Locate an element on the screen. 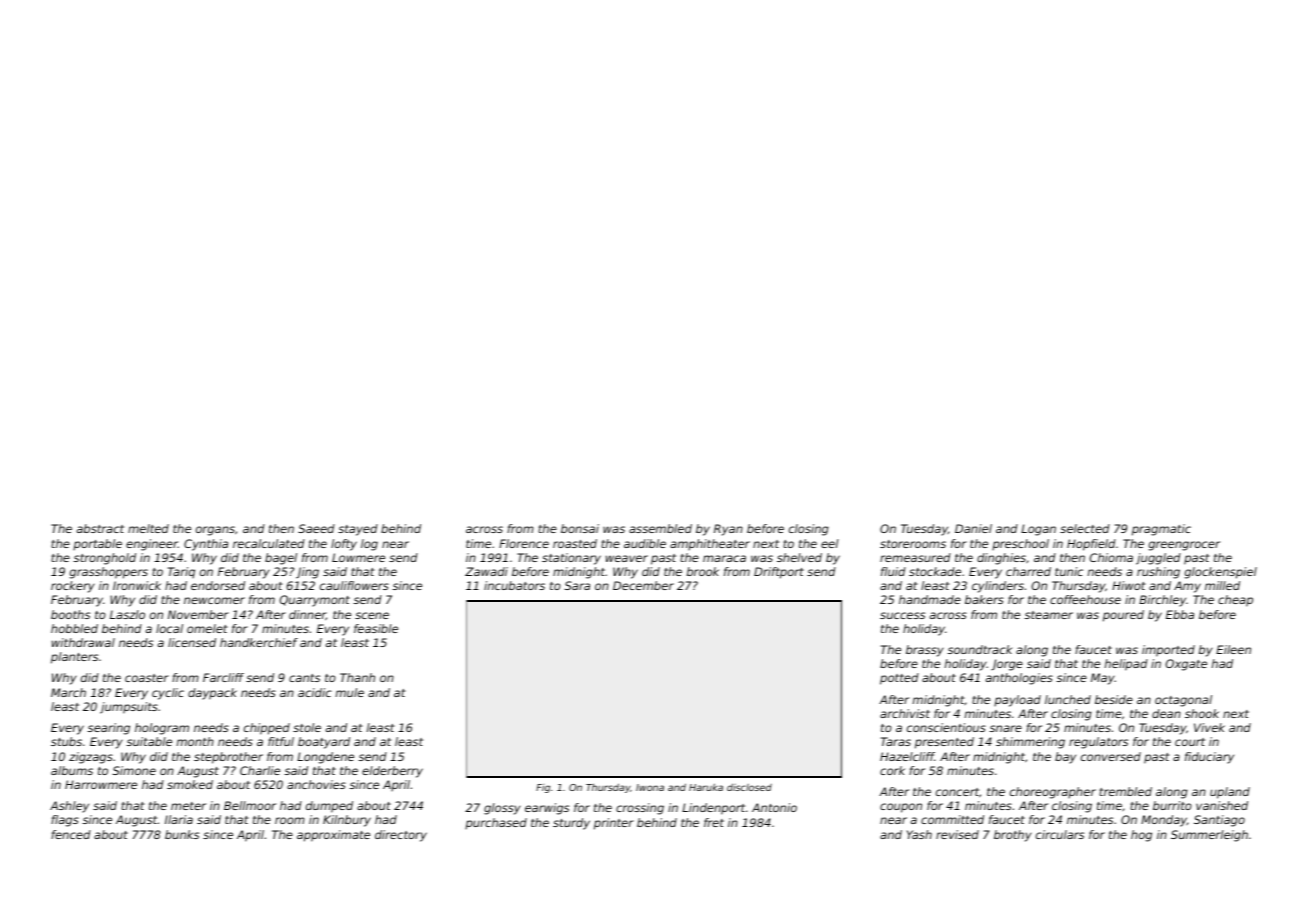 The image size is (1308, 924). sturdy is located at coordinates (571, 824).
